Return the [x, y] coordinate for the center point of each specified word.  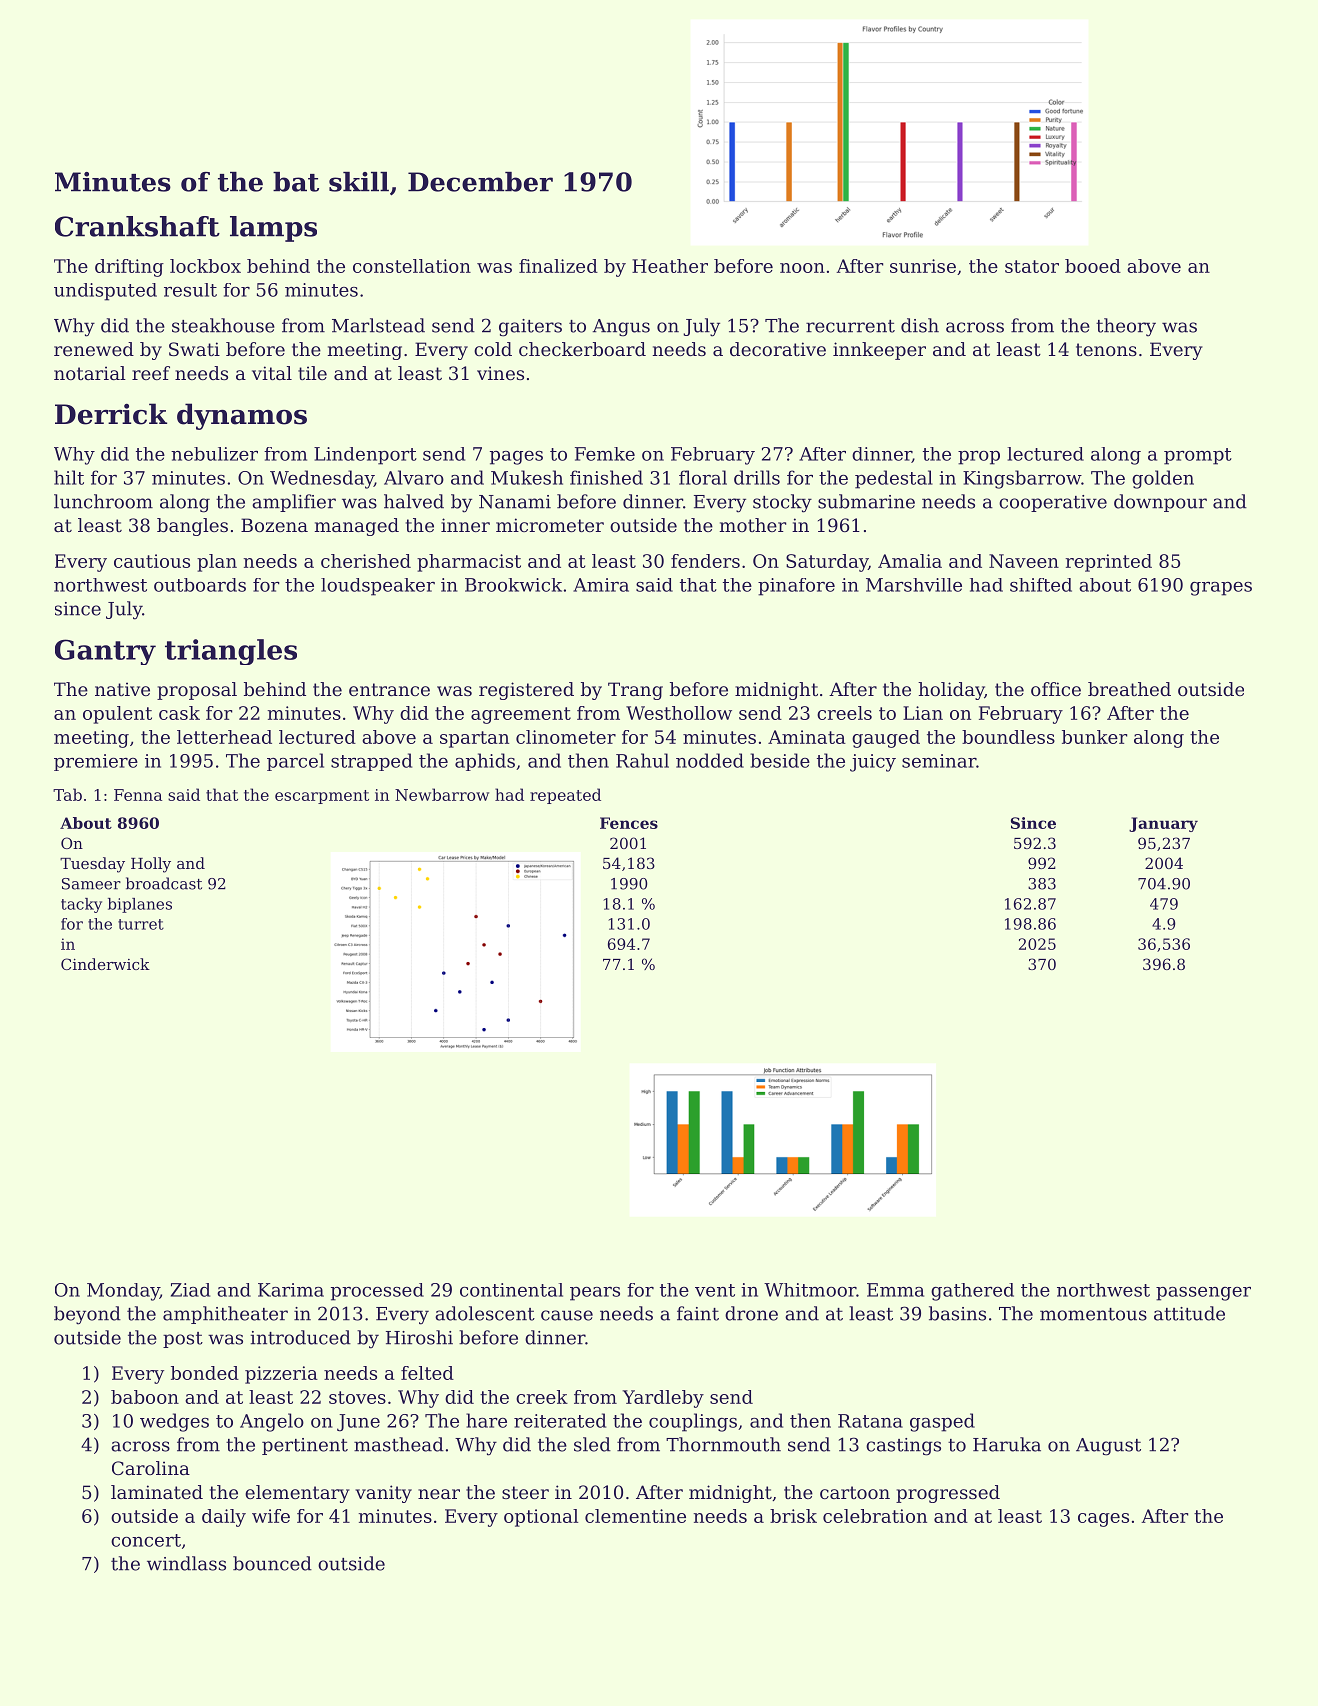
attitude [1189, 1313]
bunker [1094, 737]
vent [715, 1290]
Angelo [272, 1422]
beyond [87, 1315]
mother [753, 525]
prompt [1198, 456]
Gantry [105, 652]
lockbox [205, 266]
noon [802, 268]
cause [567, 1315]
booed [1093, 266]
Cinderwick [105, 964]
